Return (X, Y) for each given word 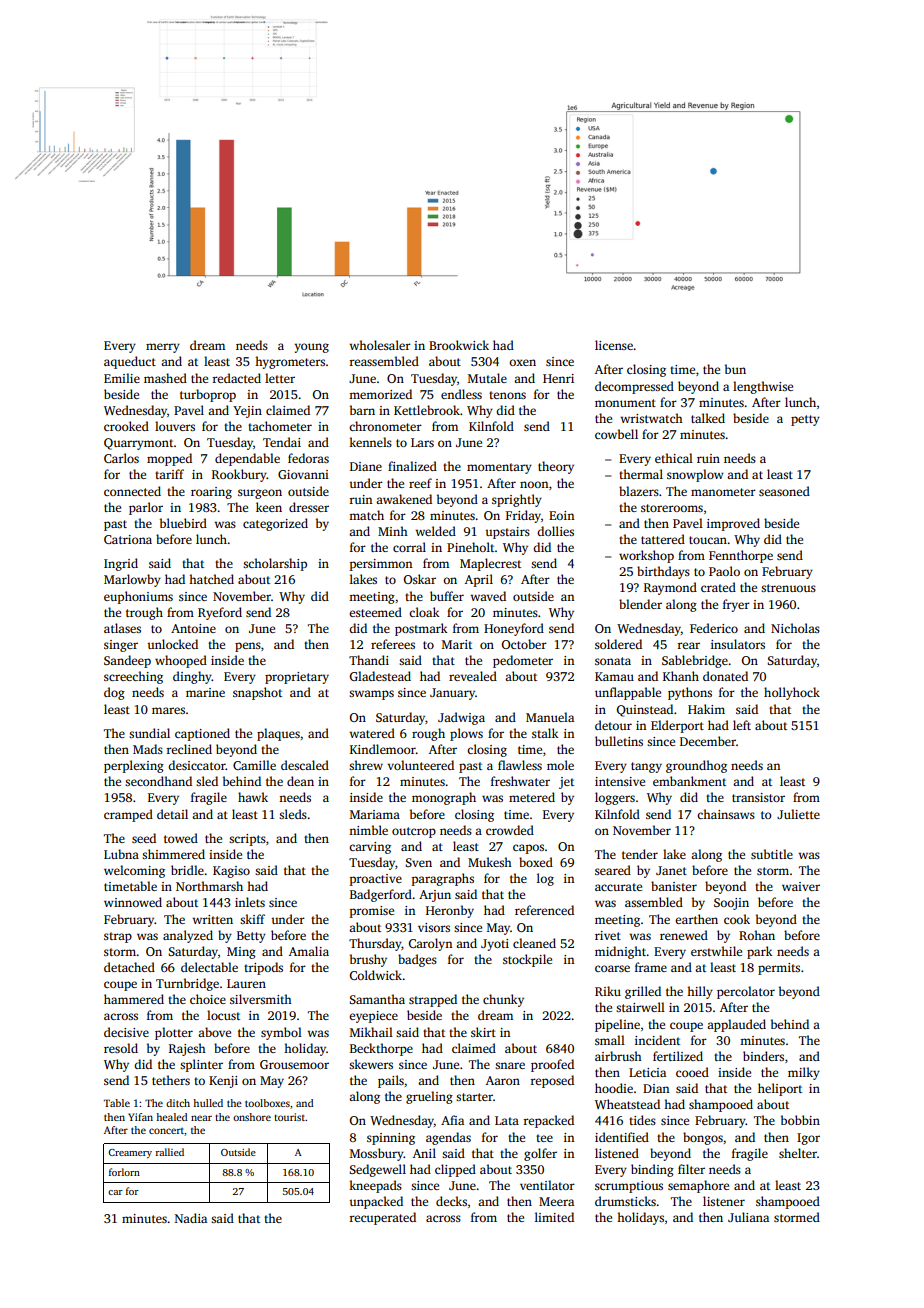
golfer (540, 1154)
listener (724, 1201)
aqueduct (130, 362)
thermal (641, 474)
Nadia (191, 1218)
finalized (412, 466)
